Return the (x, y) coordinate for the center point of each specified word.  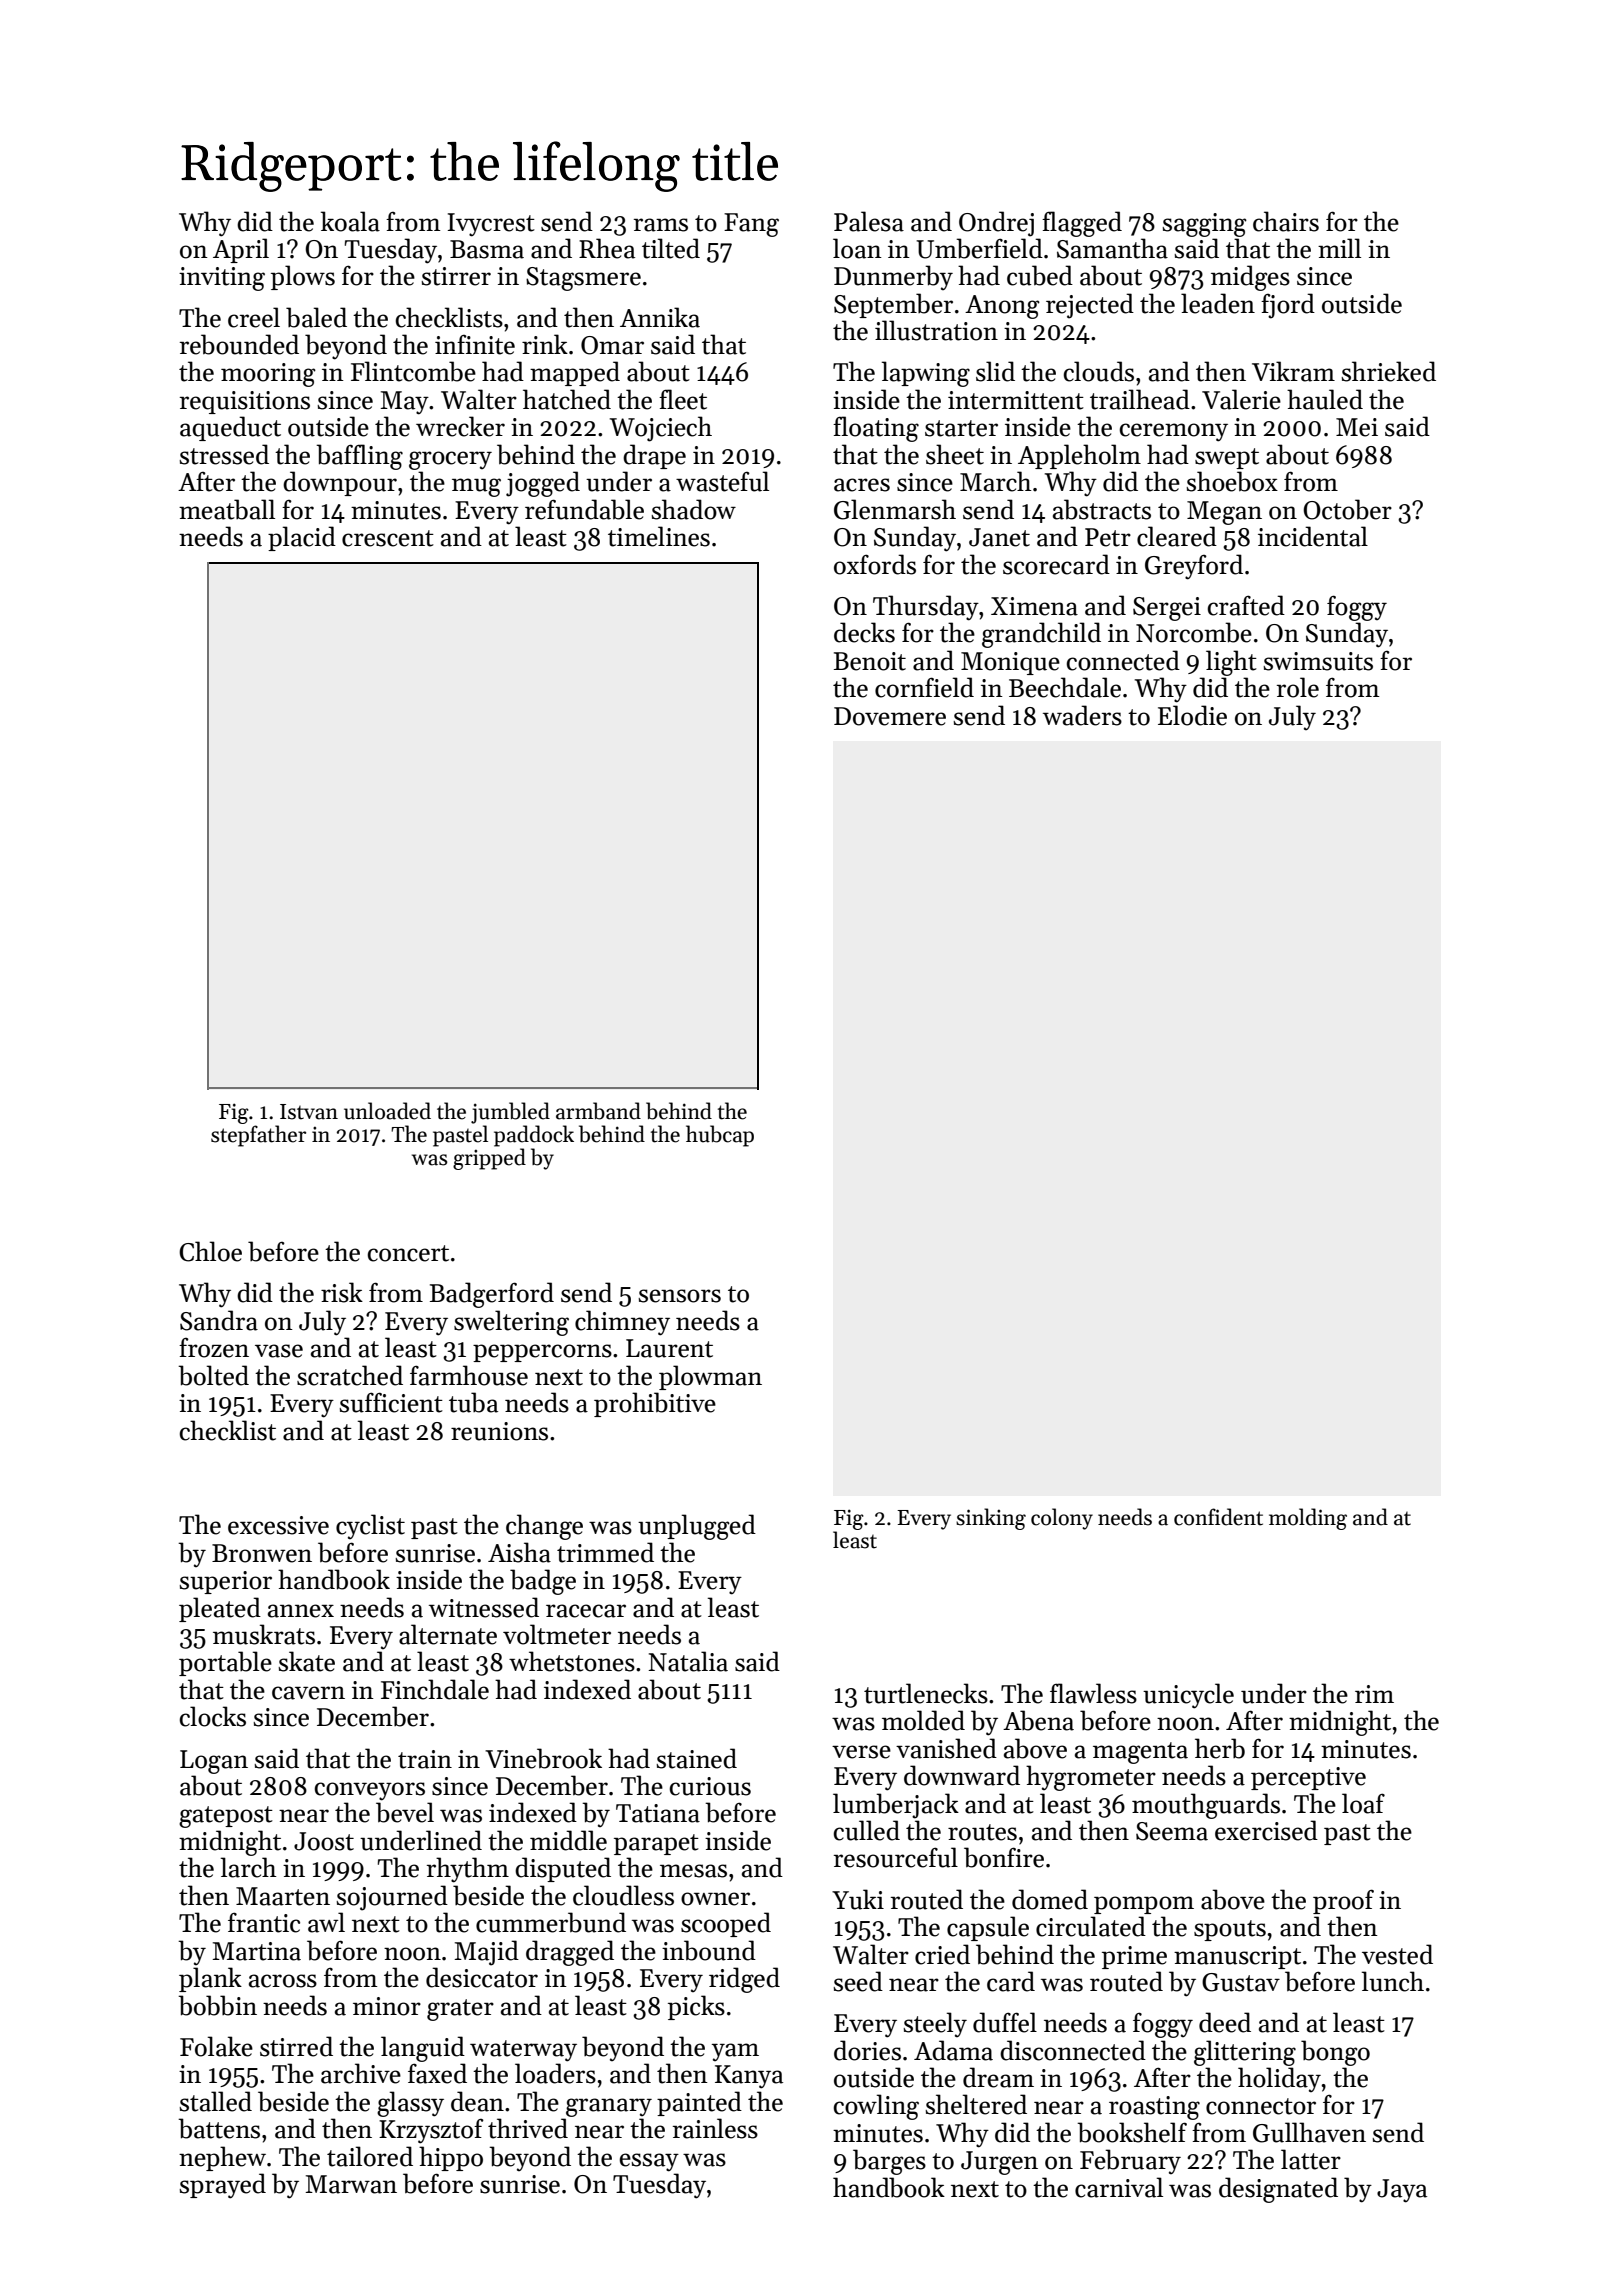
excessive (278, 1525)
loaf (1363, 1803)
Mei (1357, 427)
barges (889, 2162)
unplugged (697, 1527)
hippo (451, 2158)
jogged (543, 484)
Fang (751, 225)
